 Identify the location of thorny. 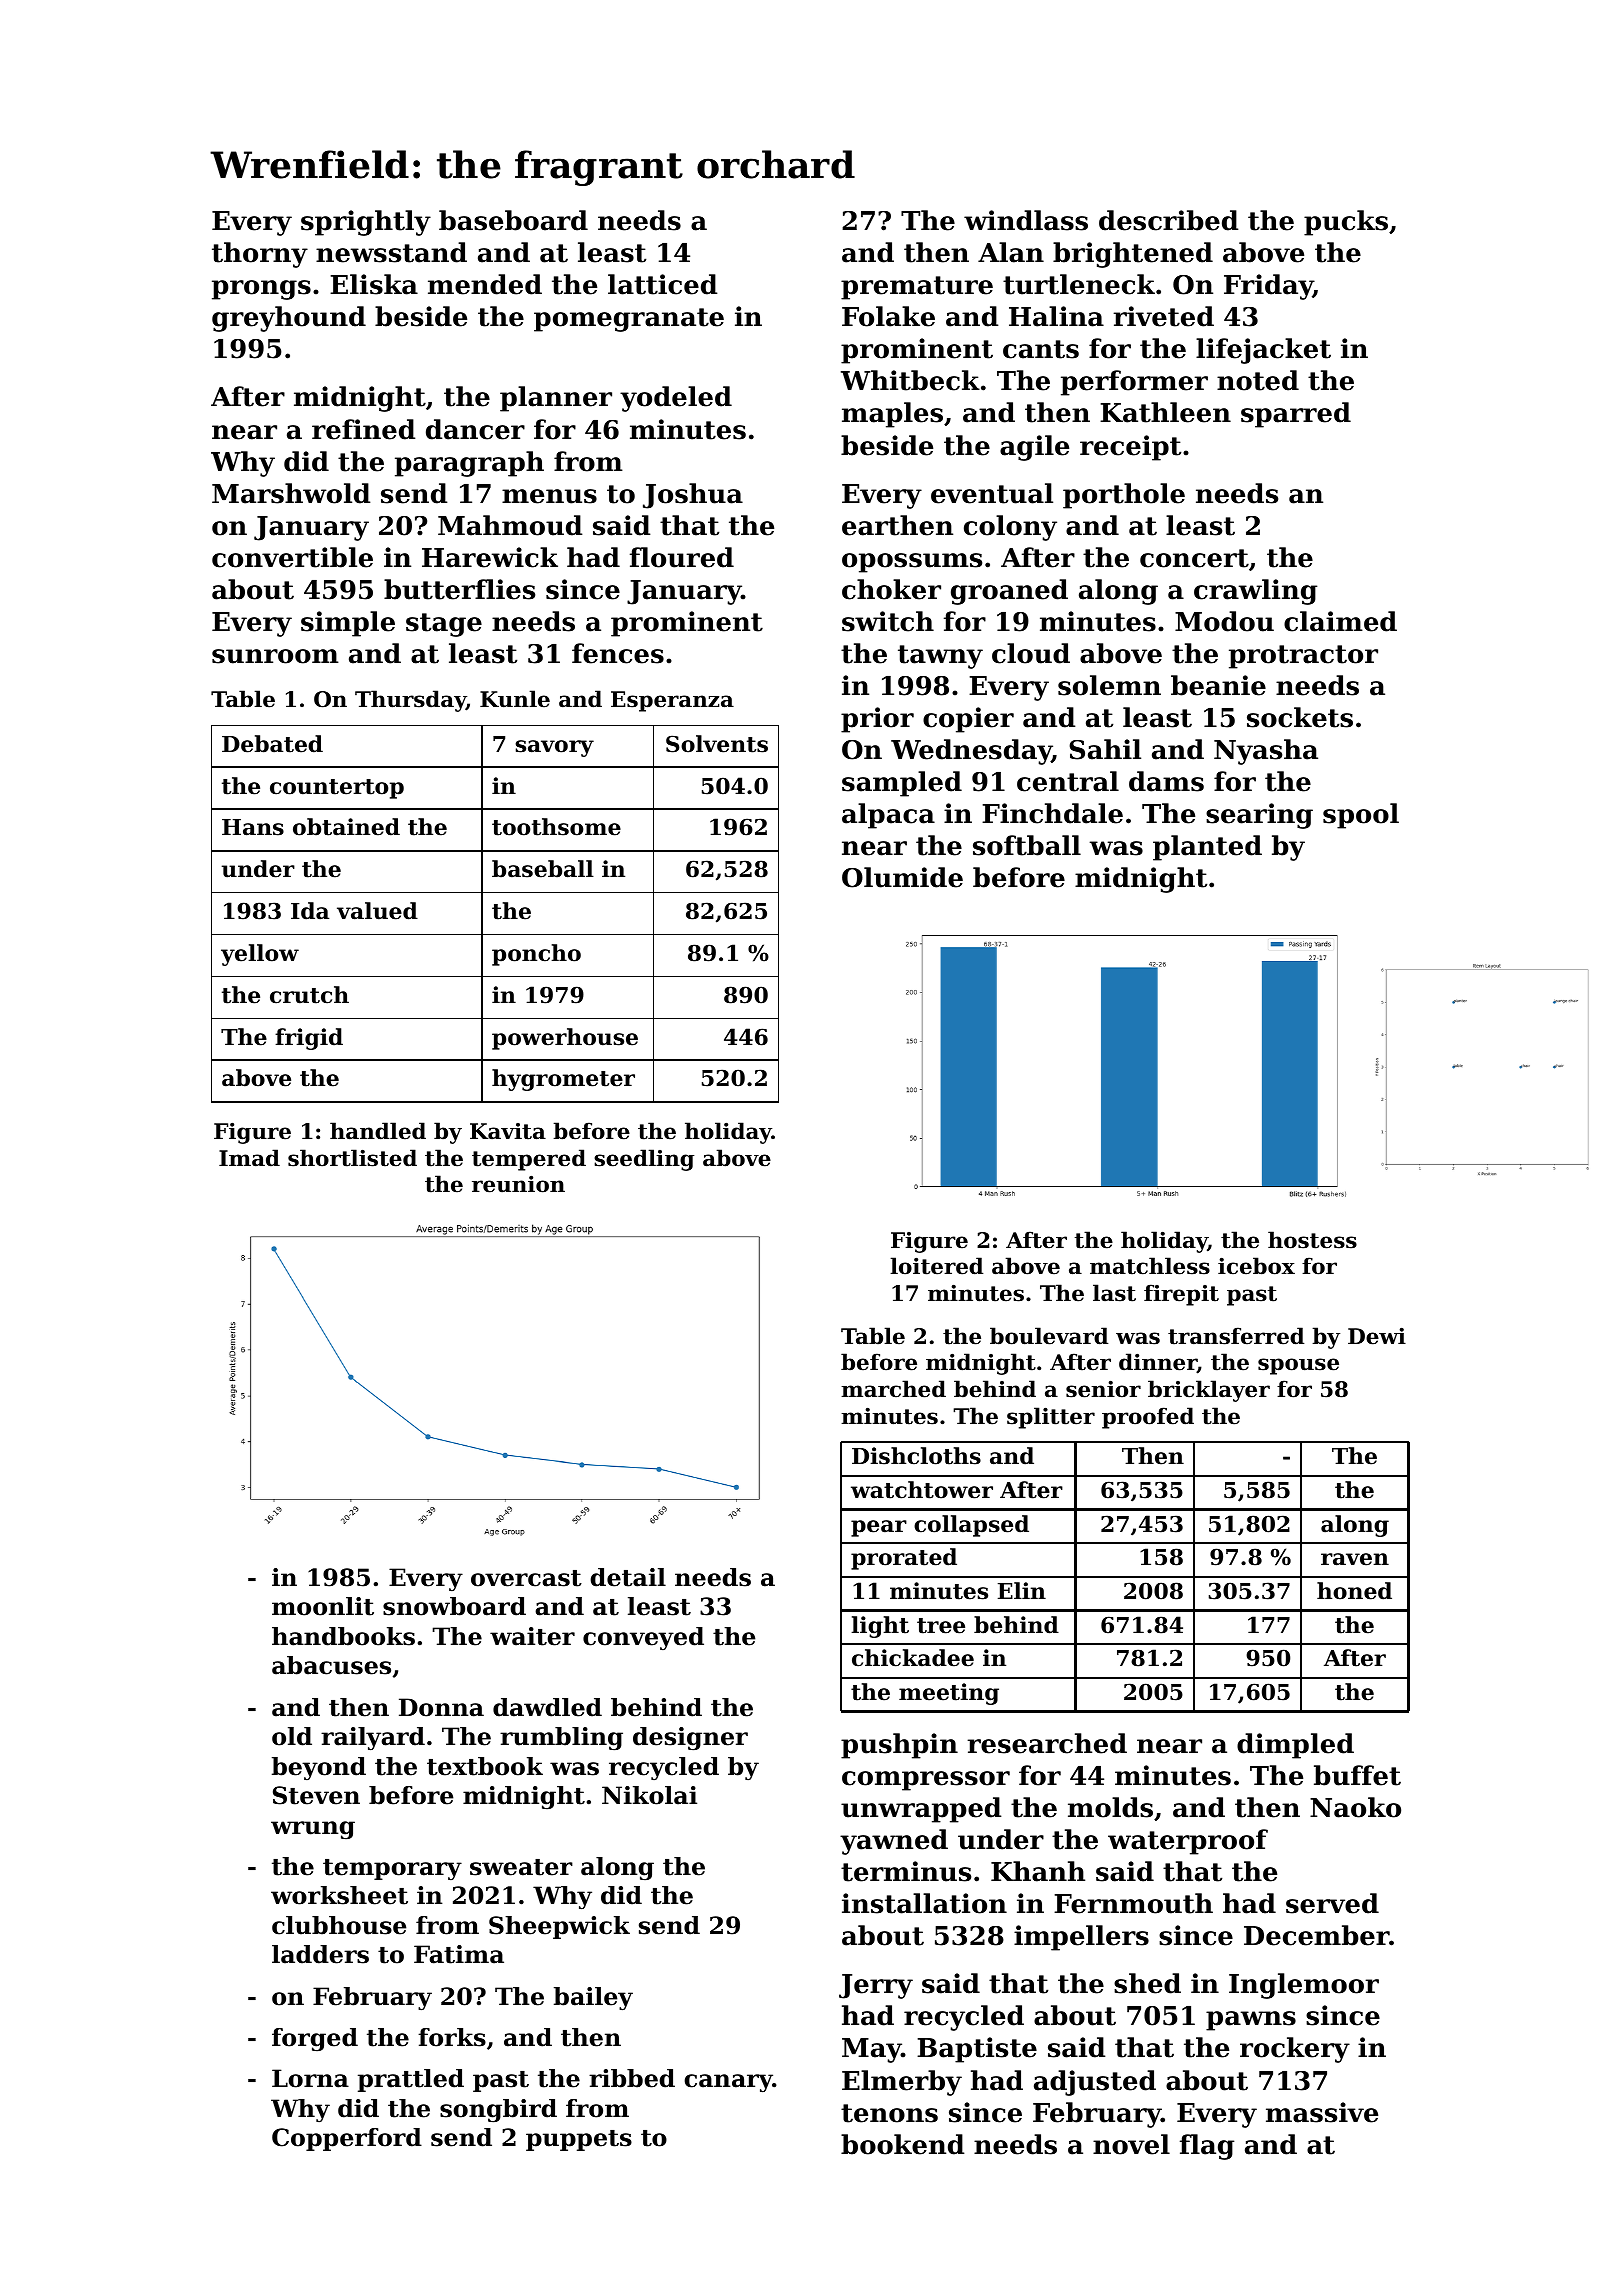
(260, 255).
